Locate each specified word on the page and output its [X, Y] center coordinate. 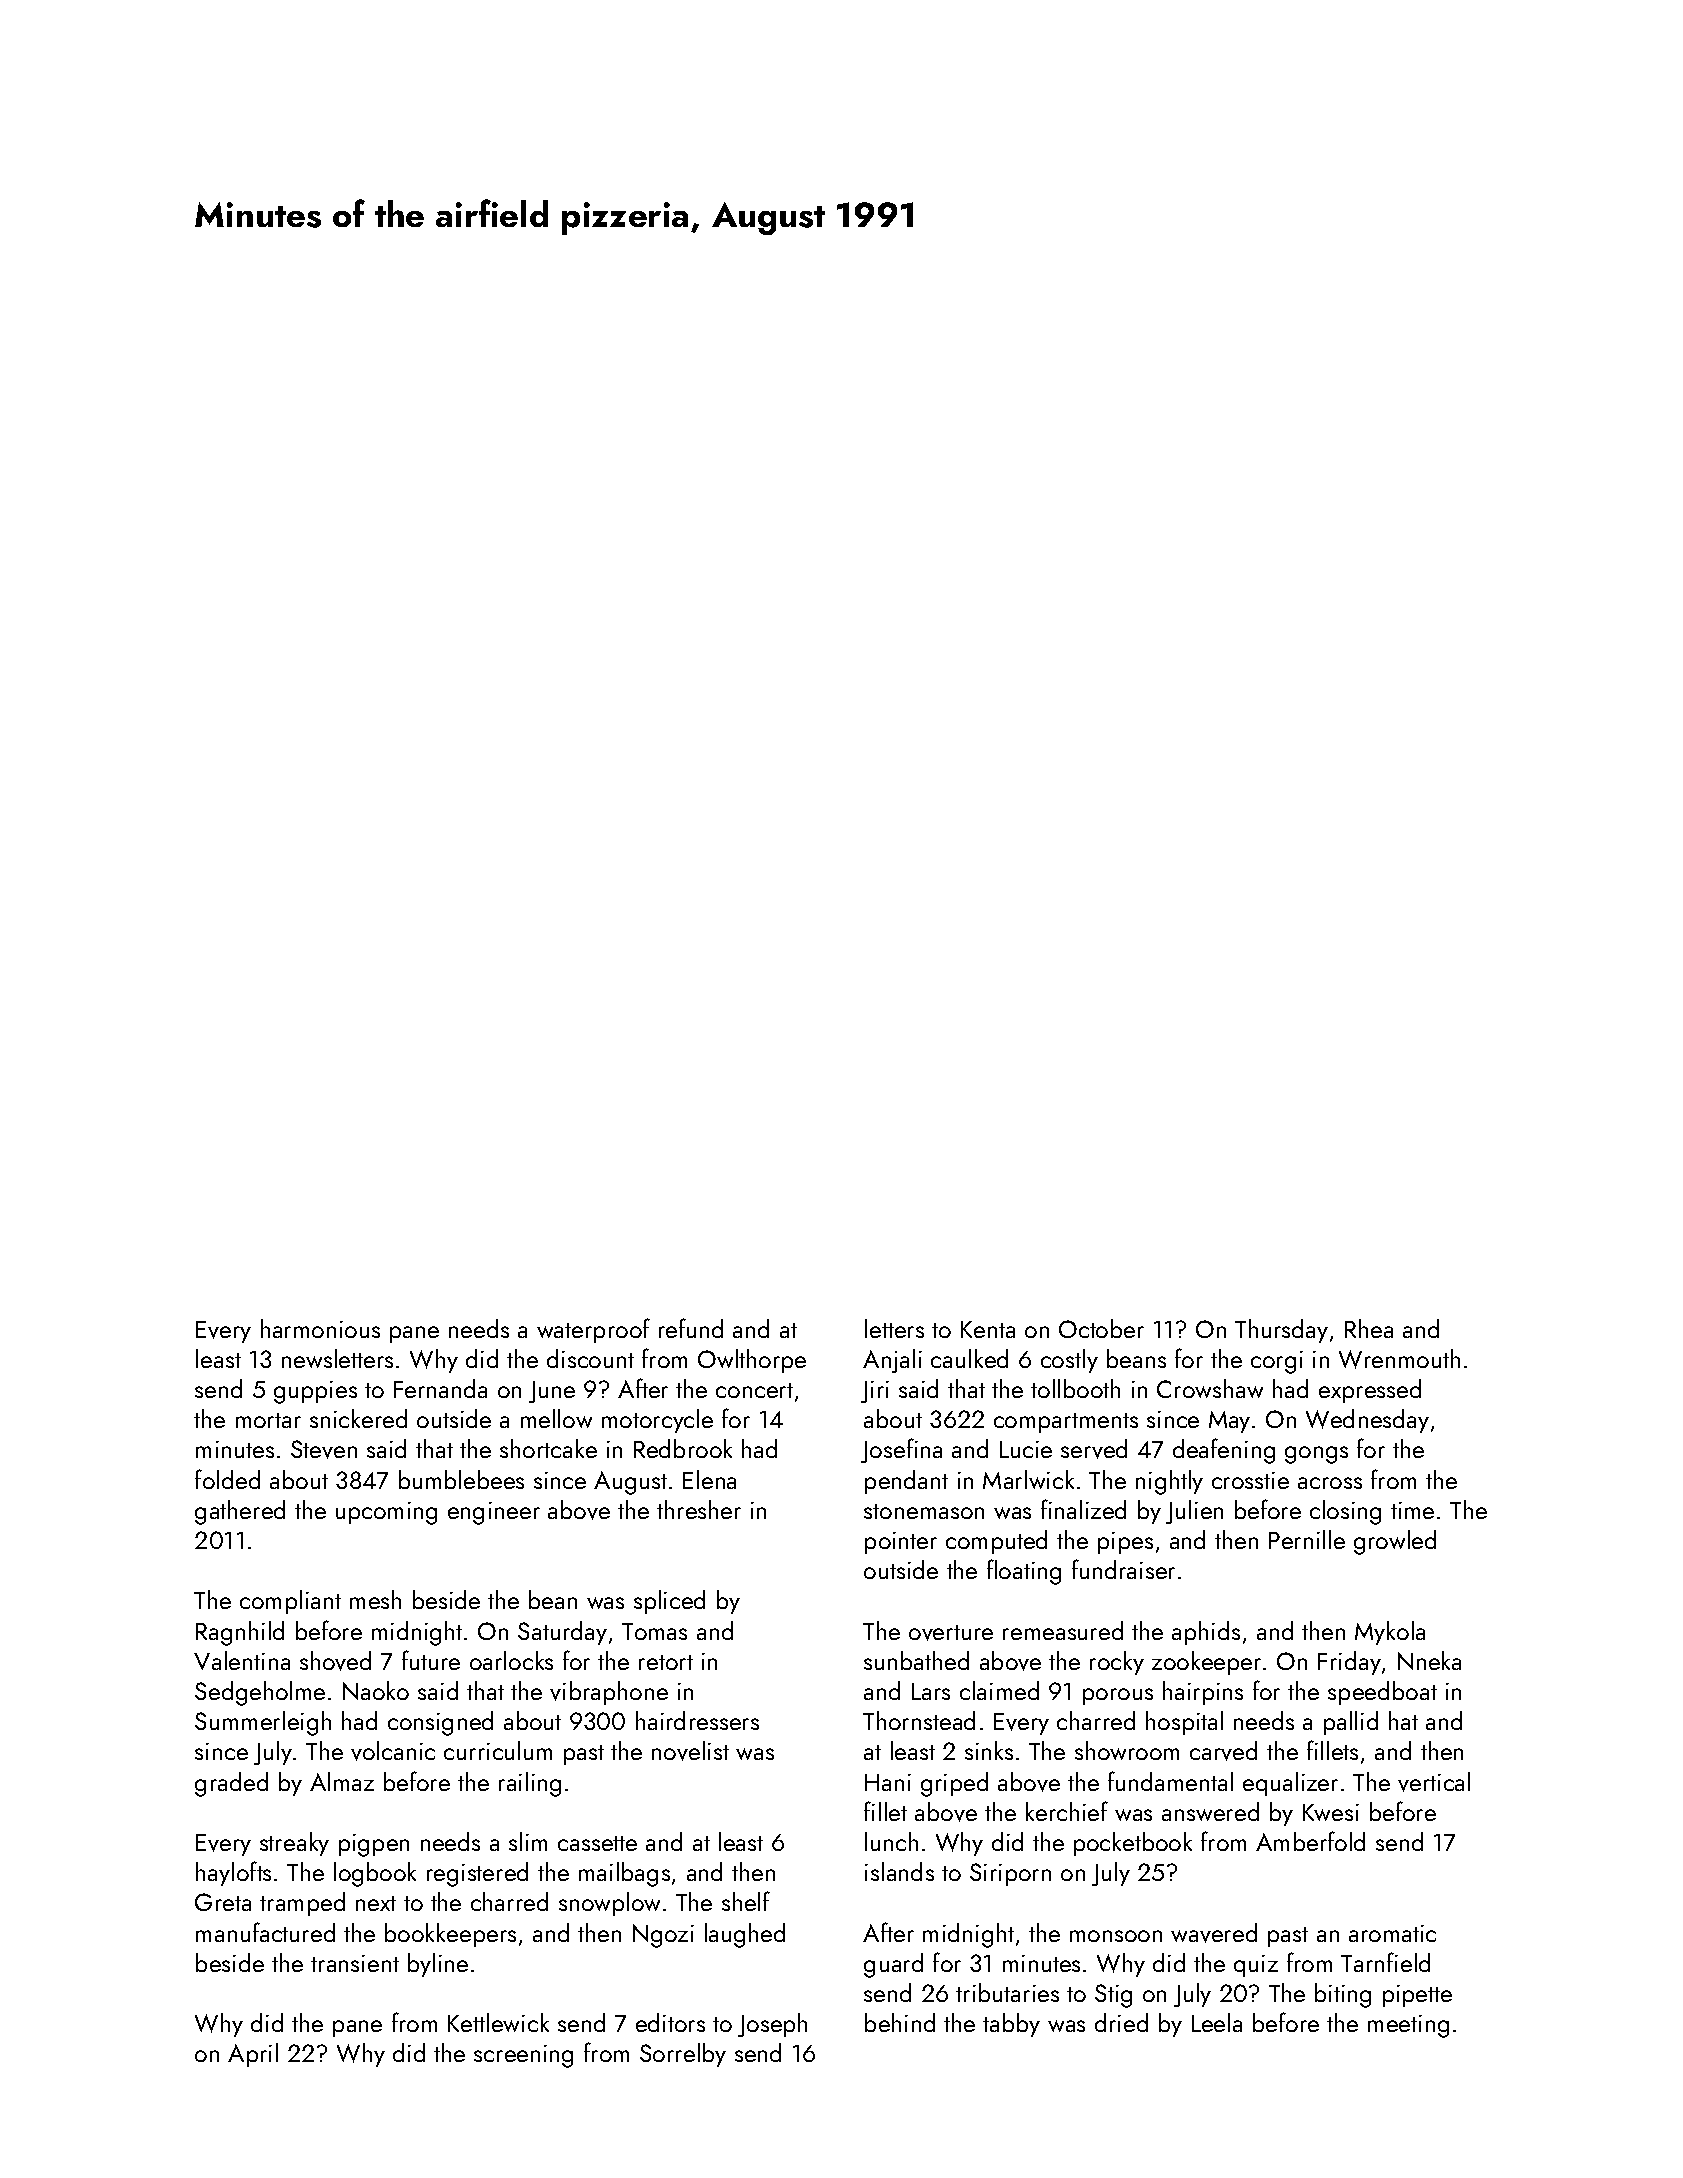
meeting [1408, 2026]
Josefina [901, 1450]
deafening [1224, 1451]
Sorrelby [683, 2055]
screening [523, 2056]
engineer [494, 1513]
